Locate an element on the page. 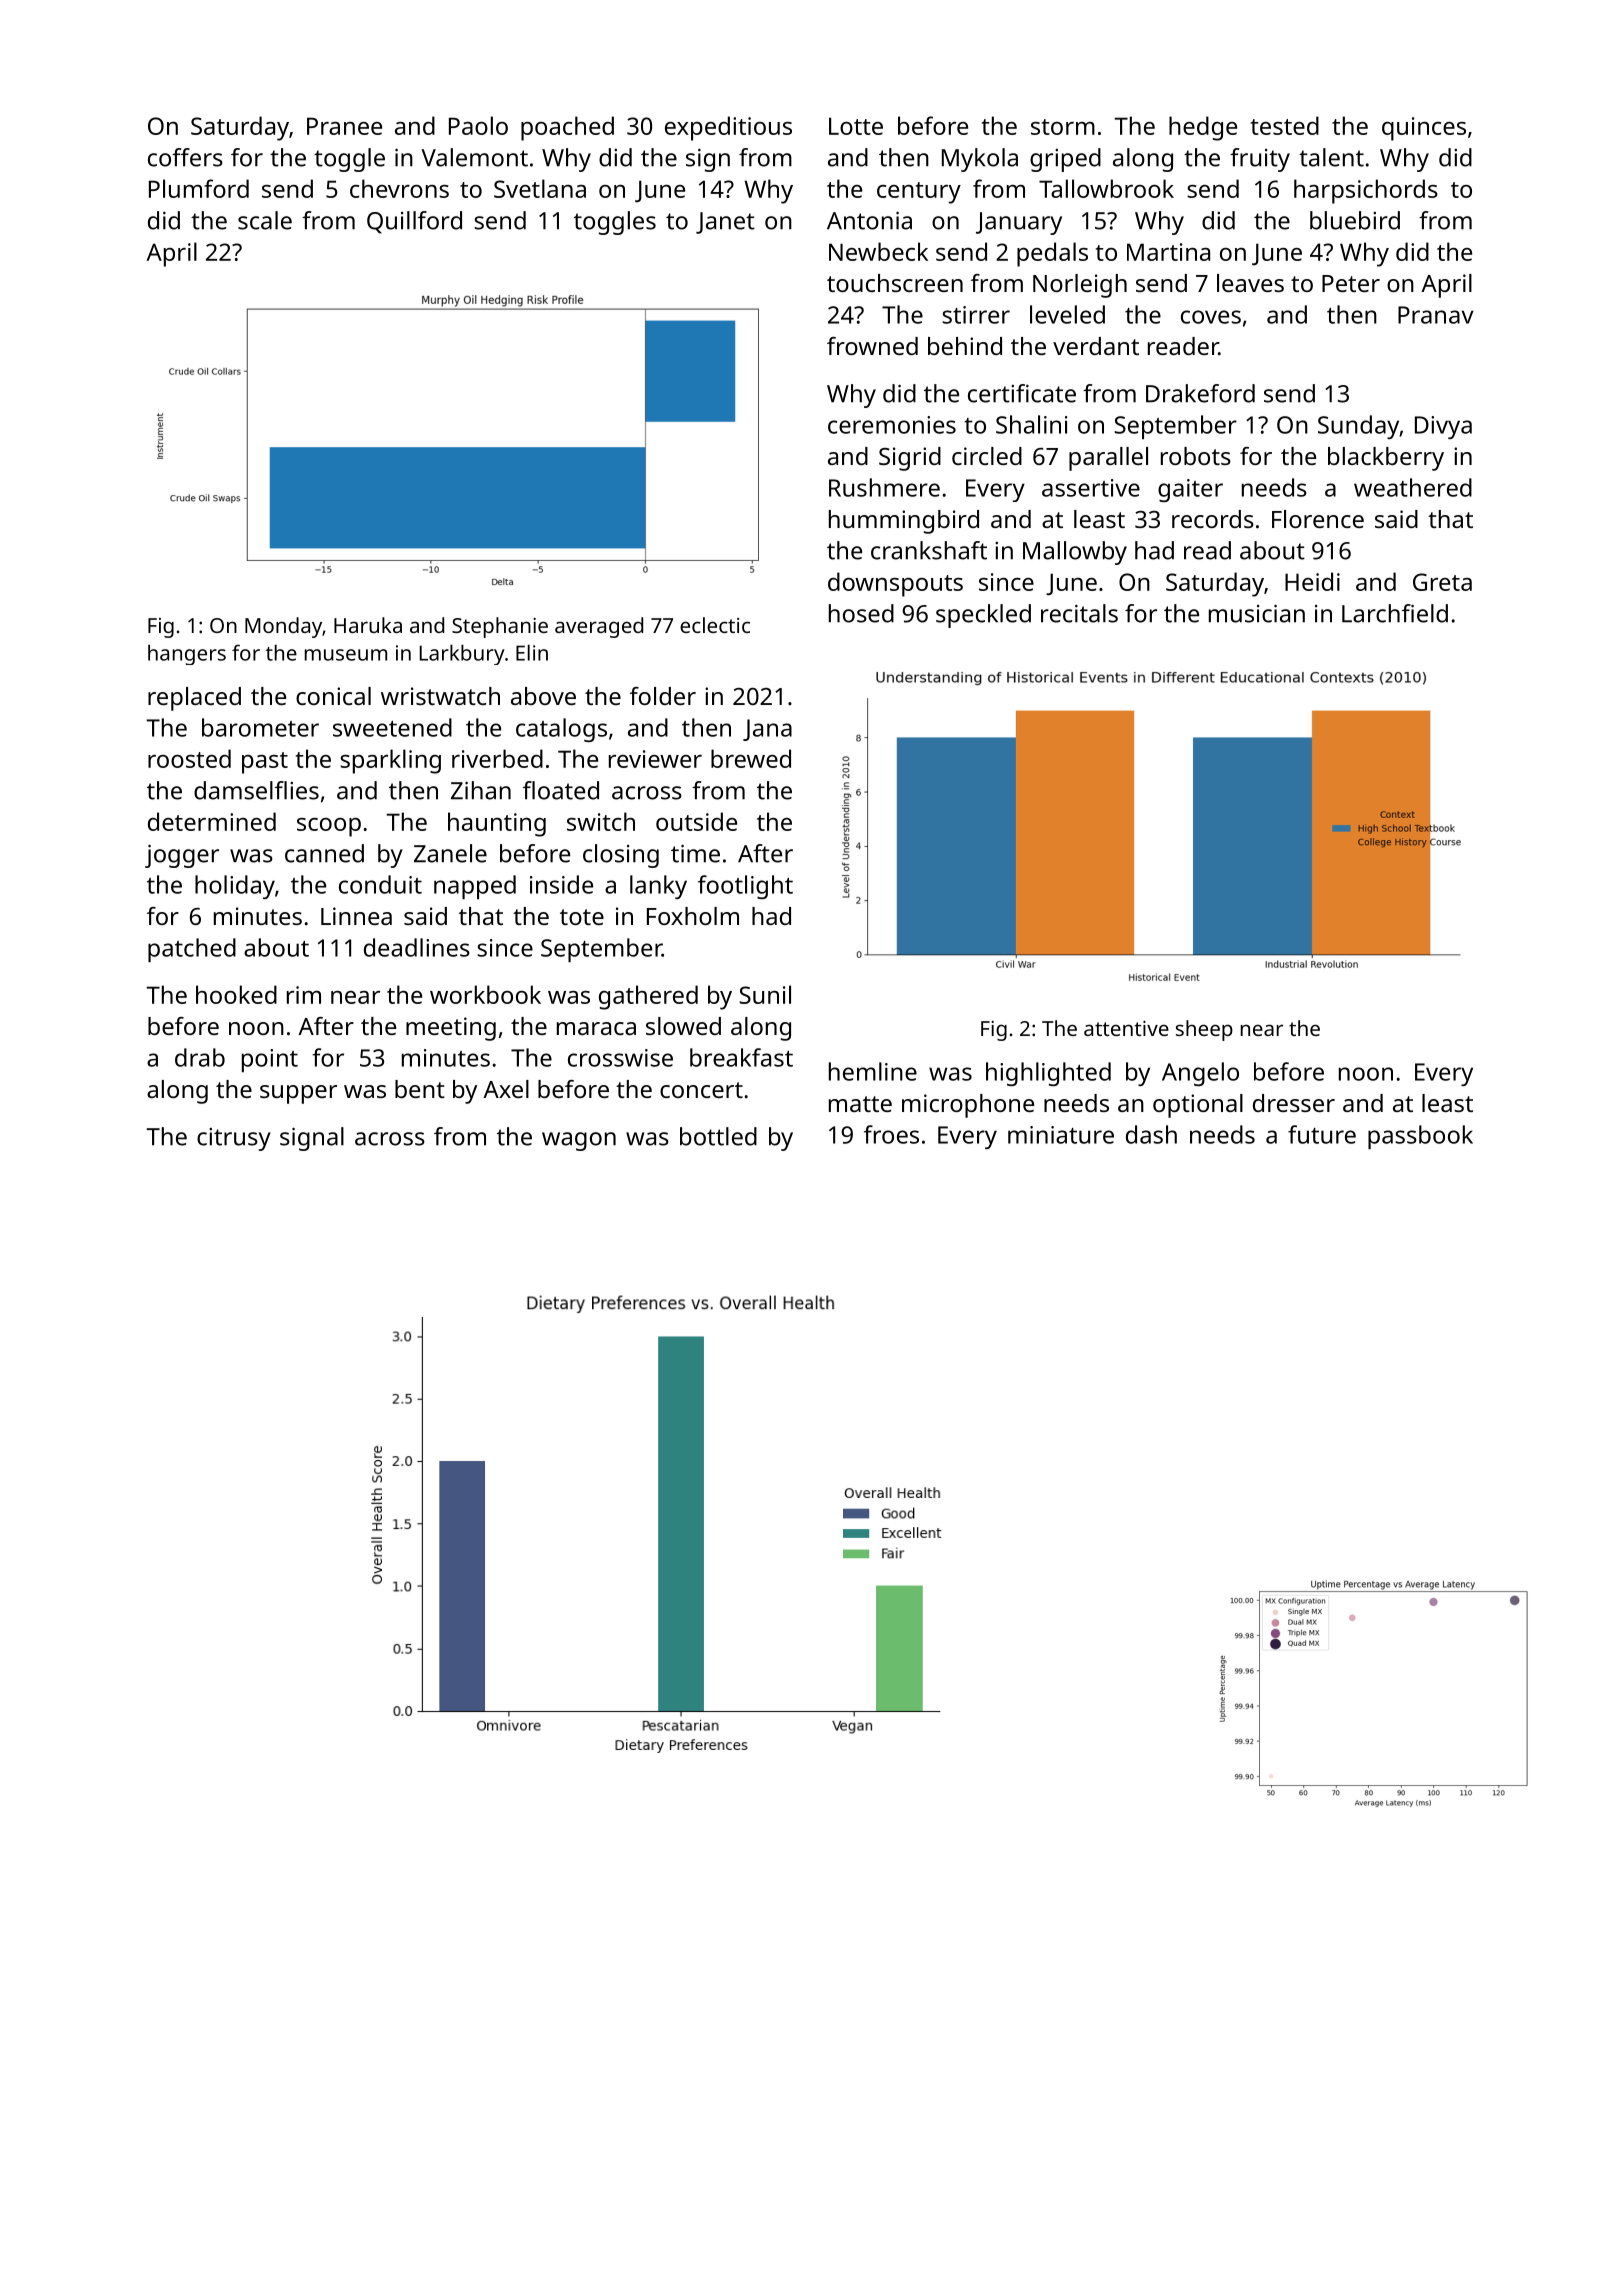 Image resolution: width=1620 pixels, height=2292 pixels. tested is located at coordinates (1285, 125).
